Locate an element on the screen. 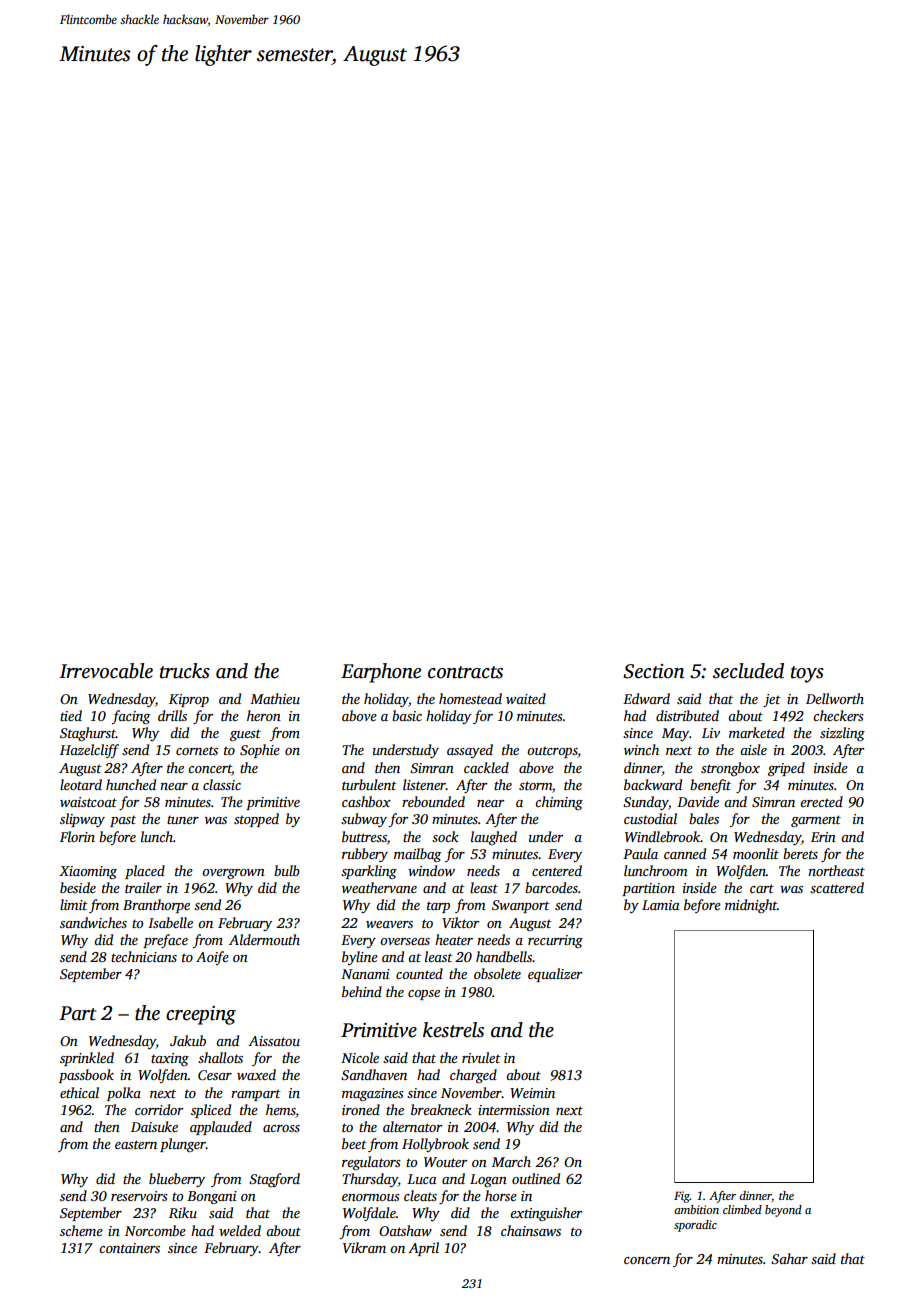  chiming is located at coordinates (559, 803).
